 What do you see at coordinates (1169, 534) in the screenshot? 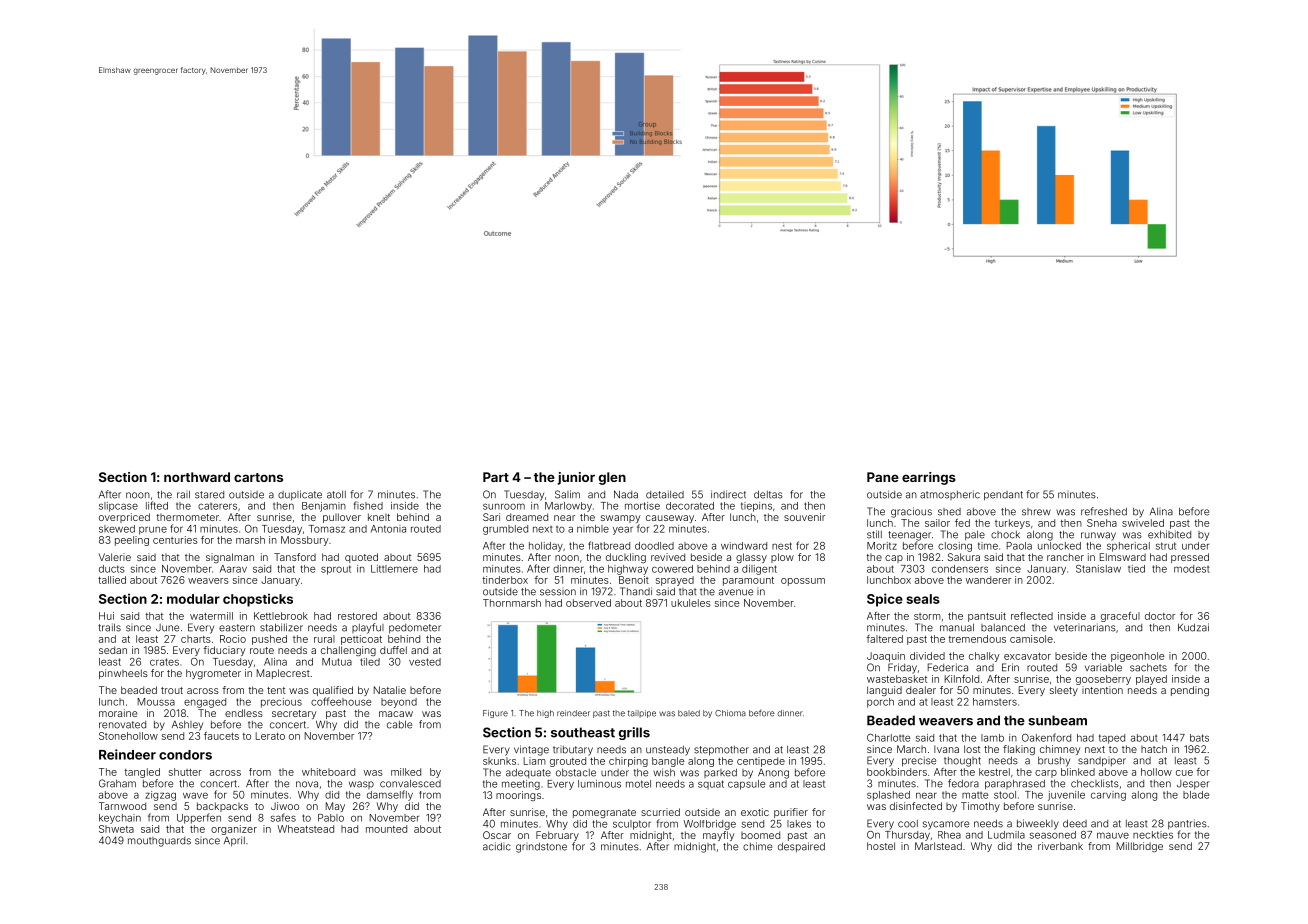
I see `exhibited` at bounding box center [1169, 534].
